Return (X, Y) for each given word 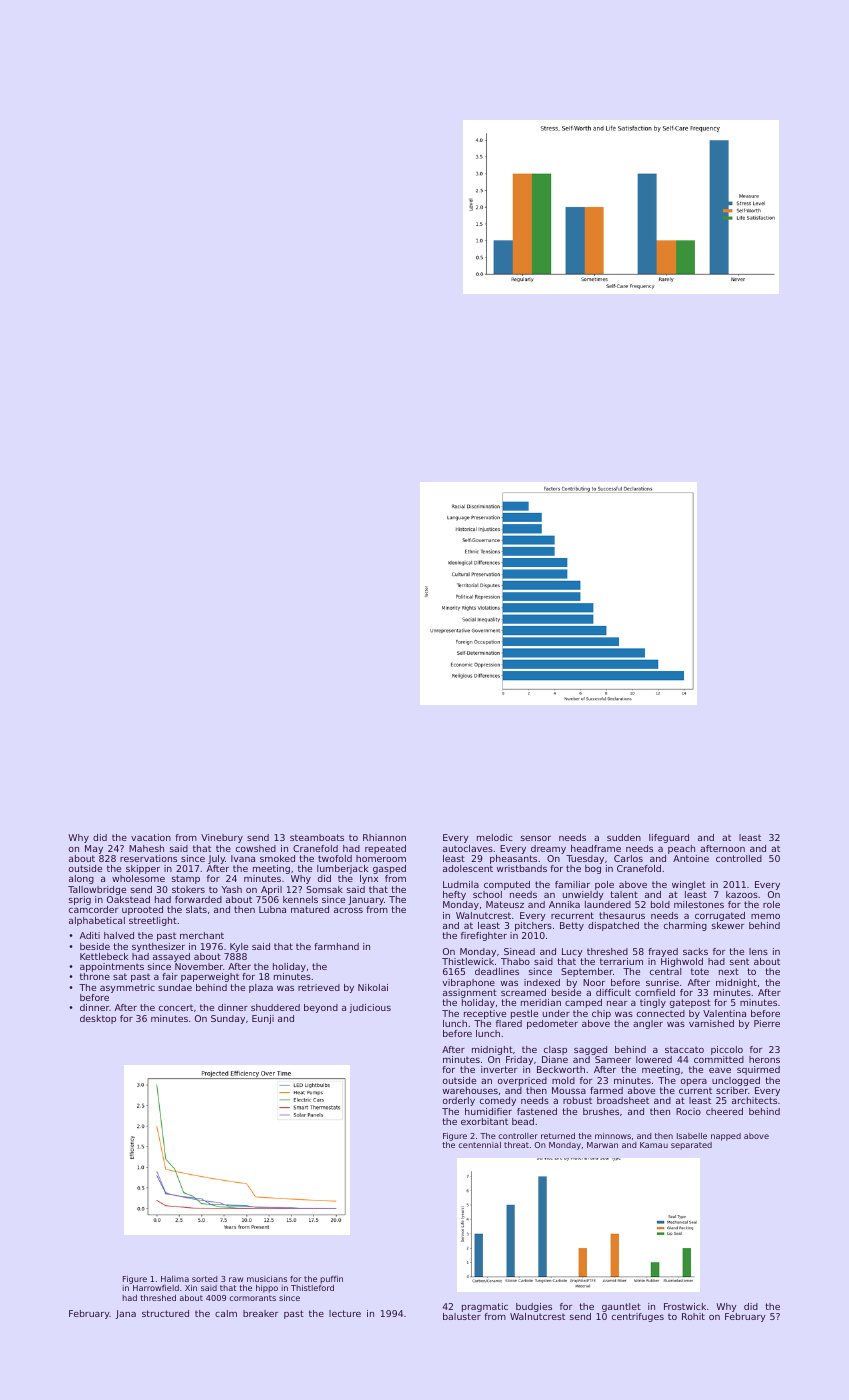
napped (726, 1137)
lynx (369, 879)
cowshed (256, 848)
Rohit (693, 1316)
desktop (98, 1019)
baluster (462, 1316)
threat (516, 1145)
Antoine (691, 858)
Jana (126, 1314)
